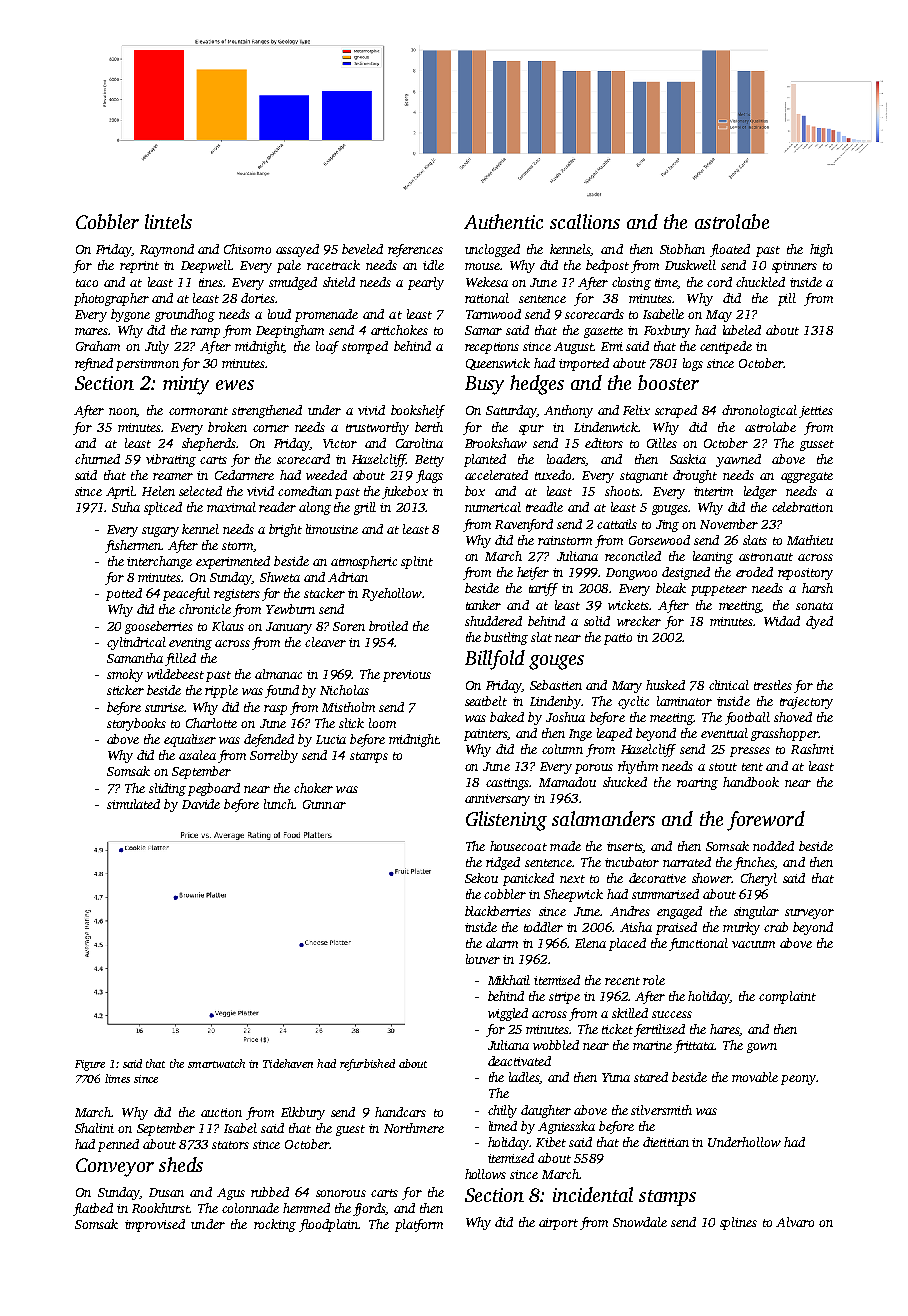  I want to click on football, so click(747, 718).
